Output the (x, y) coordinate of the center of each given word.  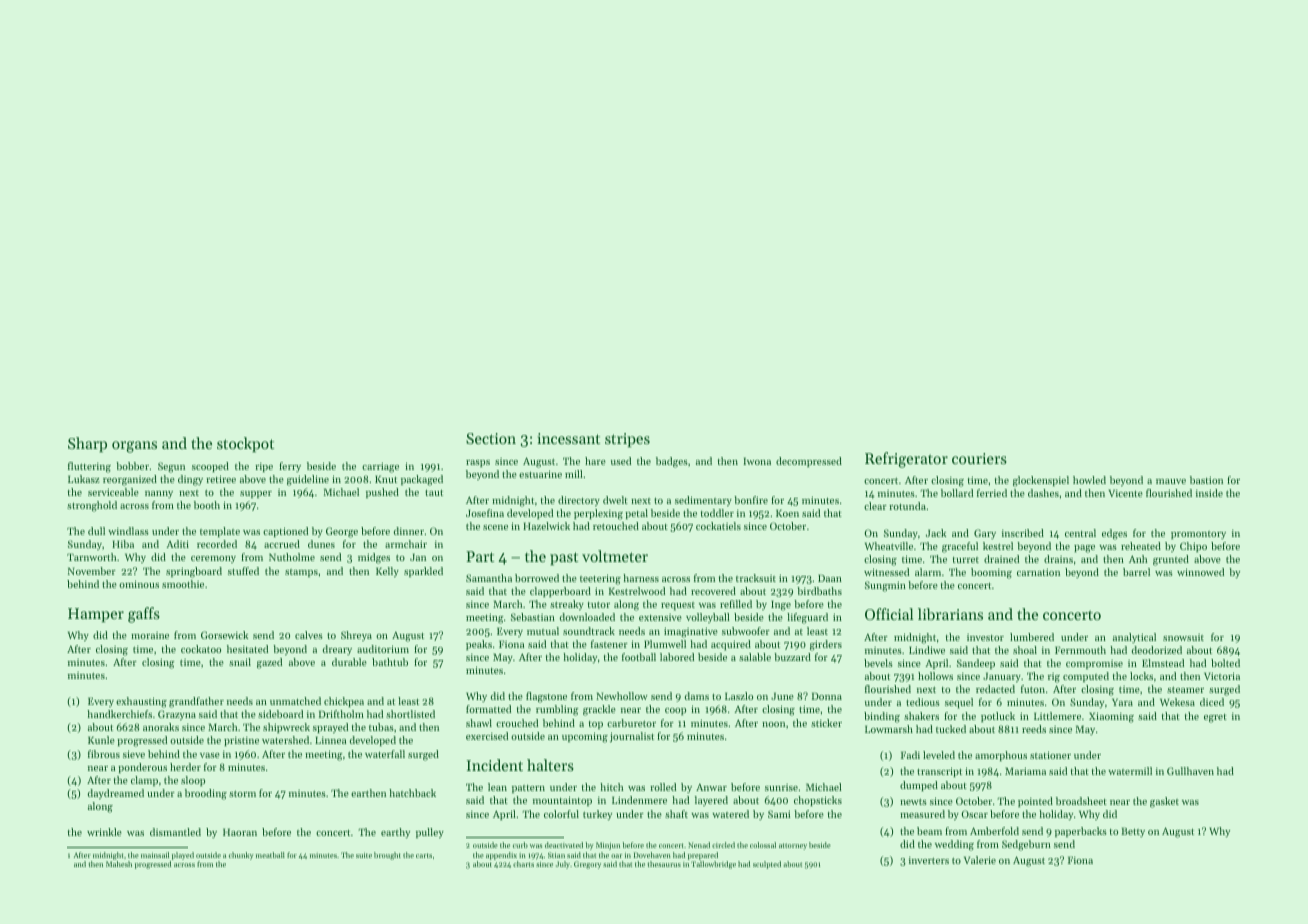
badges (672, 462)
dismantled (175, 832)
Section (491, 438)
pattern (528, 789)
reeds (1034, 729)
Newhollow (622, 696)
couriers (979, 458)
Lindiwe (927, 650)
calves (309, 635)
